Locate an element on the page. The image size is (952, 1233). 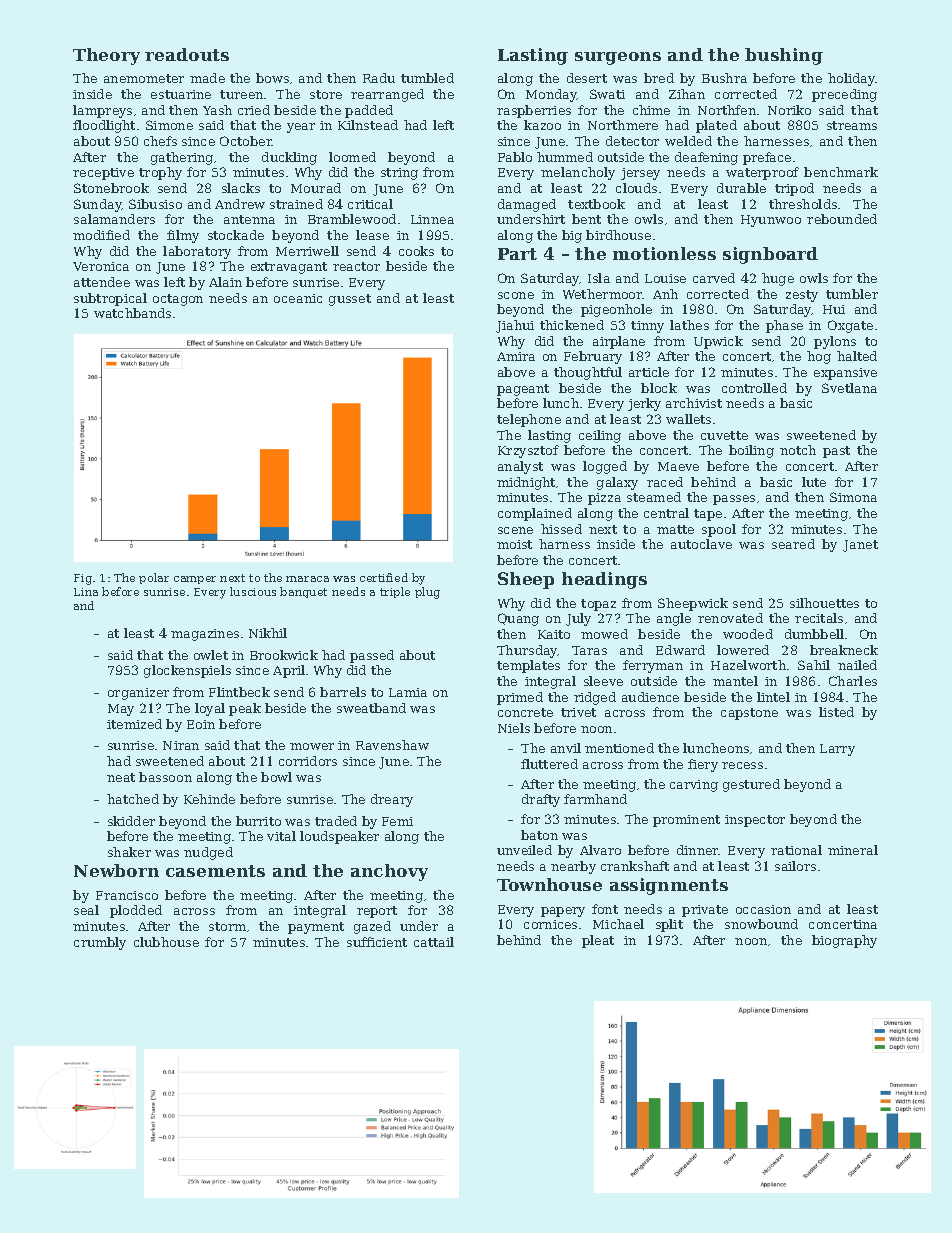
Ravenshaw is located at coordinates (392, 745).
